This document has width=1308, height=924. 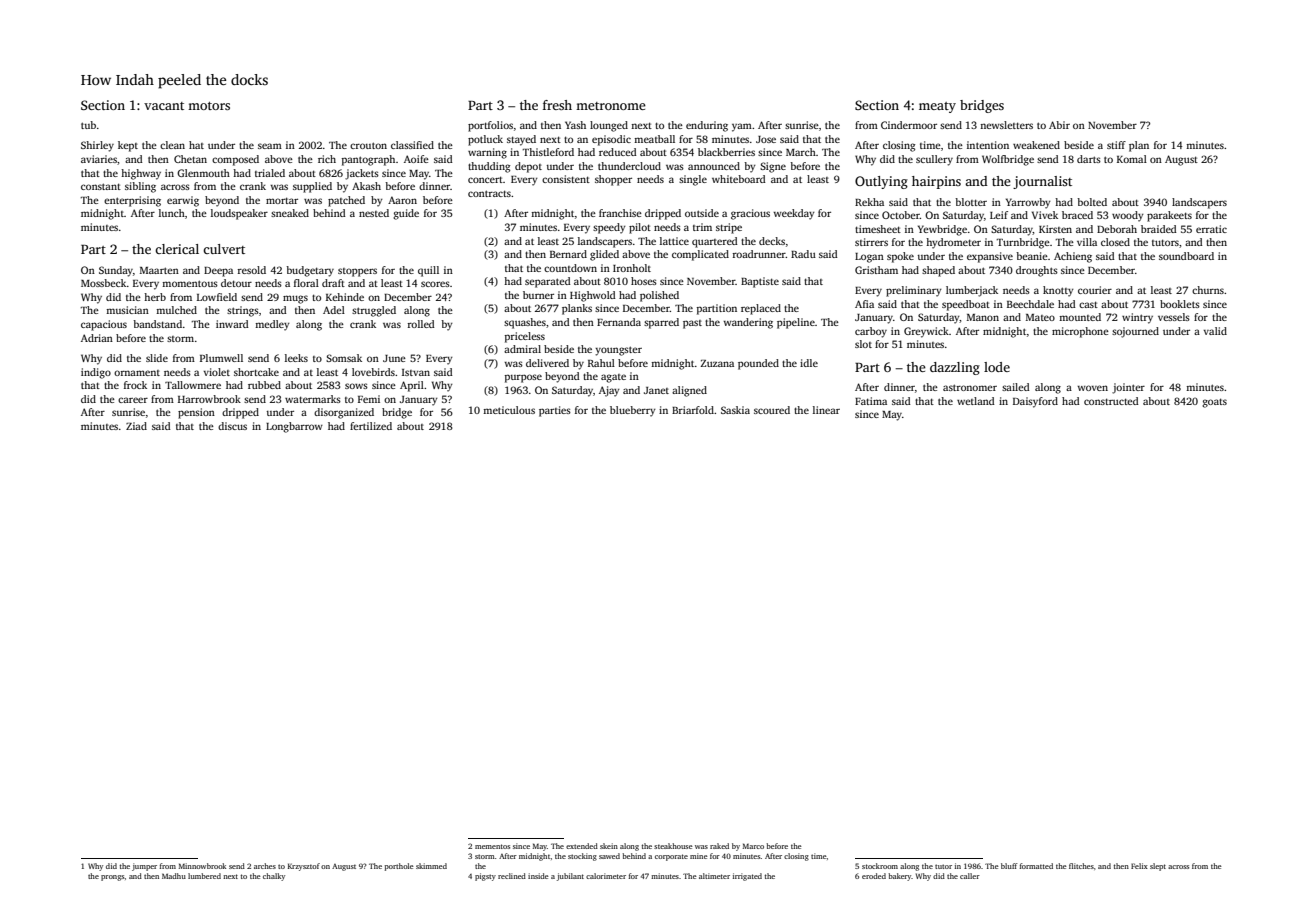 I want to click on jumper, so click(x=144, y=867).
